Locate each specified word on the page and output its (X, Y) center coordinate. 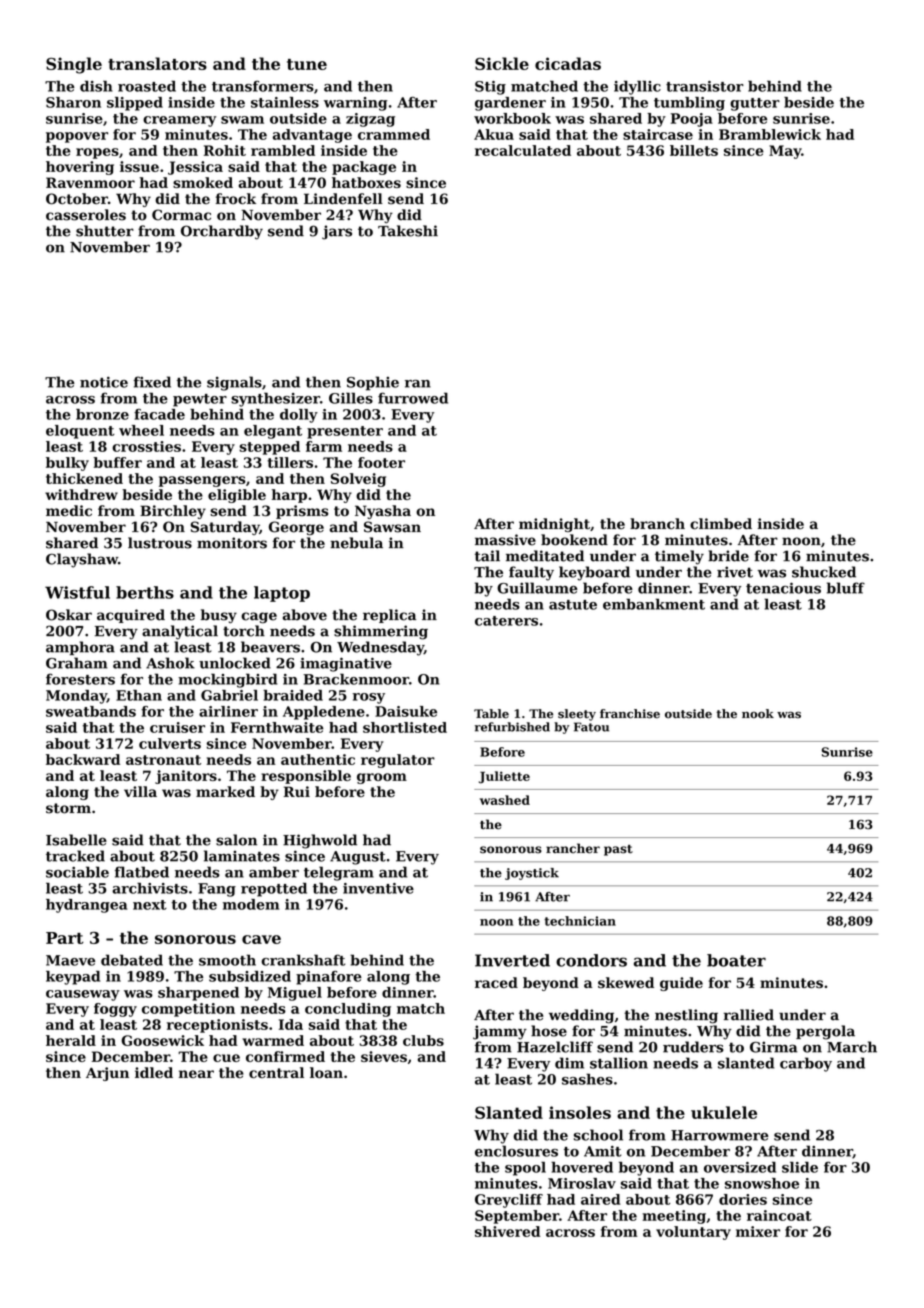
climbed (721, 524)
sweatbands (91, 711)
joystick (532, 874)
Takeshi (408, 231)
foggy (115, 1010)
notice (104, 382)
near (196, 1074)
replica (389, 616)
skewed (626, 982)
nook (758, 714)
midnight (554, 525)
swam (242, 120)
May (785, 152)
